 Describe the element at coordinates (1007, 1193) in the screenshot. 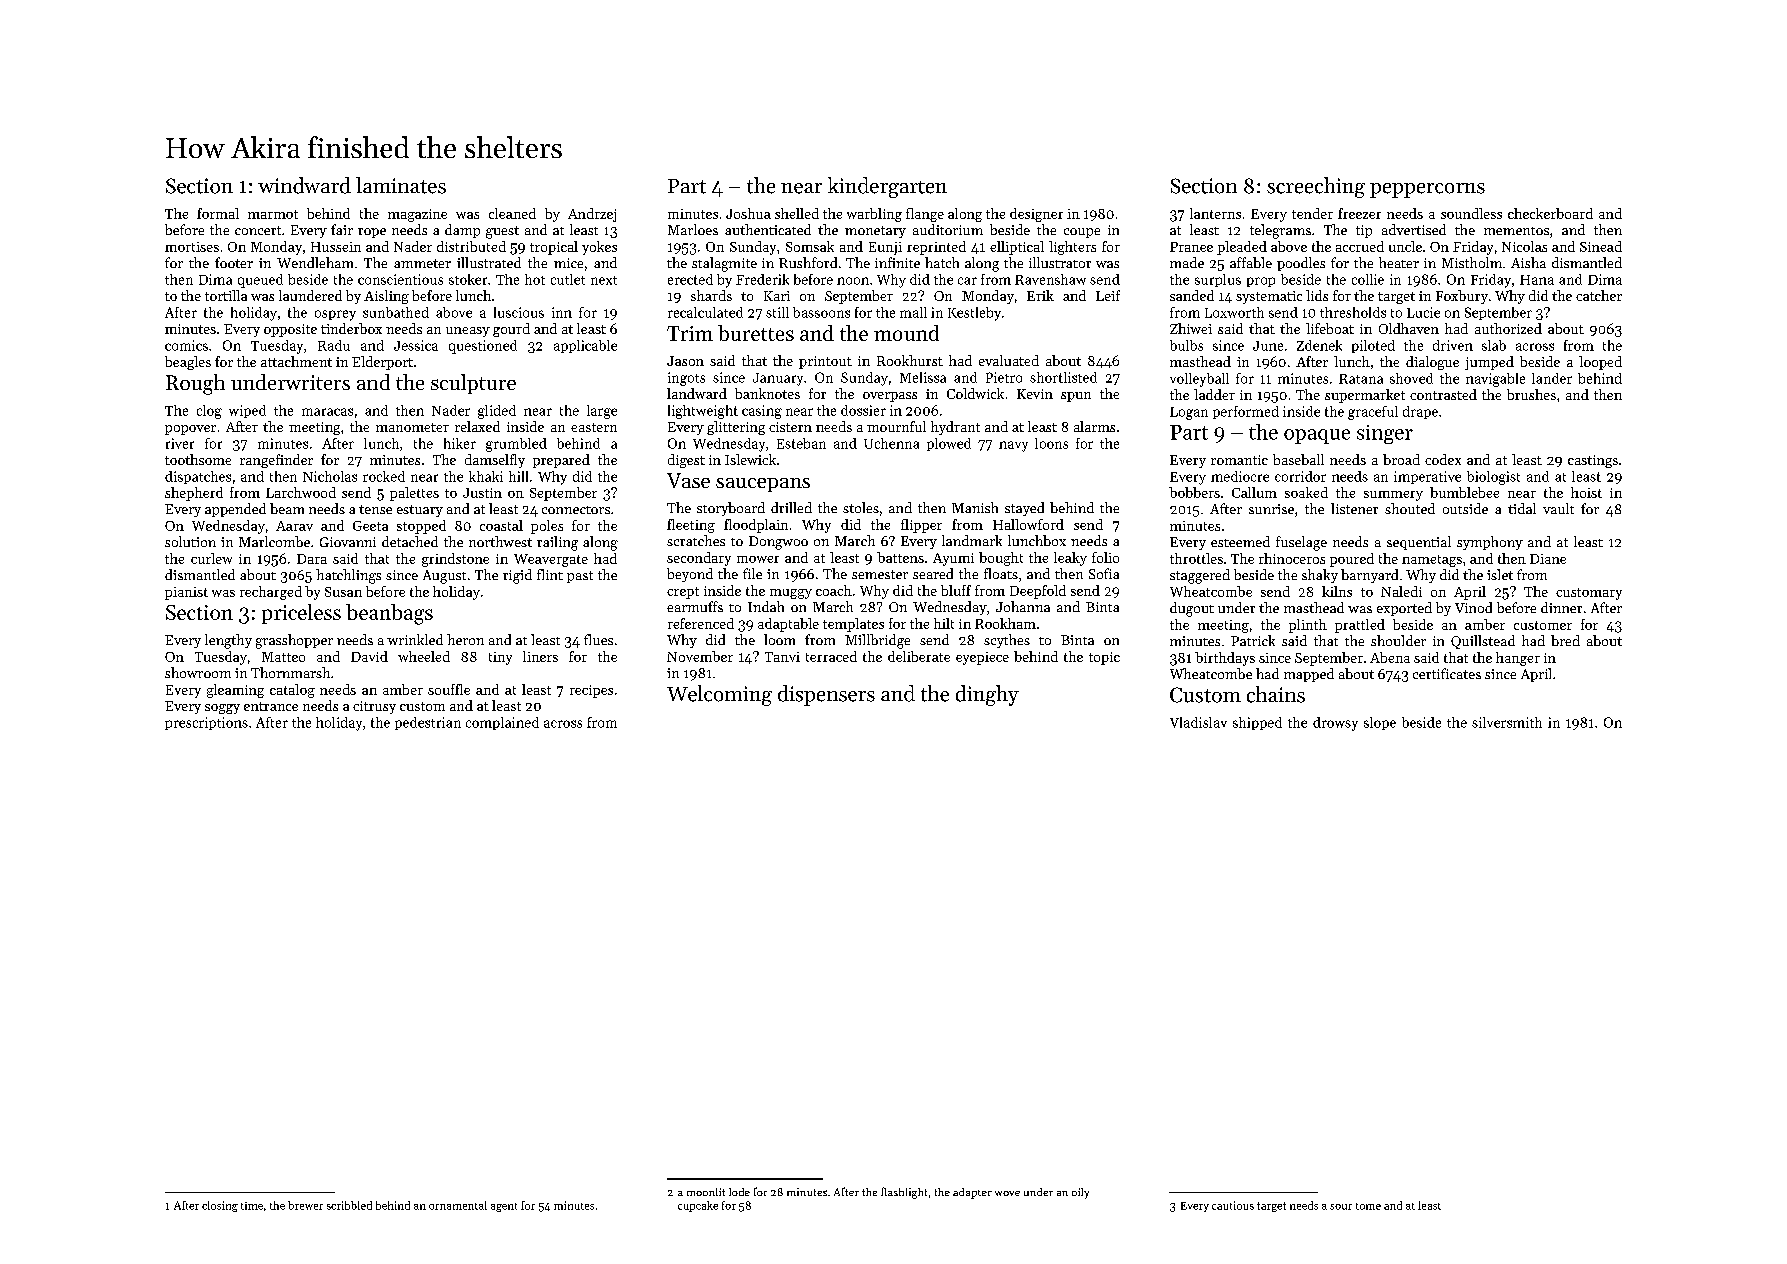

I see `wove` at that location.
